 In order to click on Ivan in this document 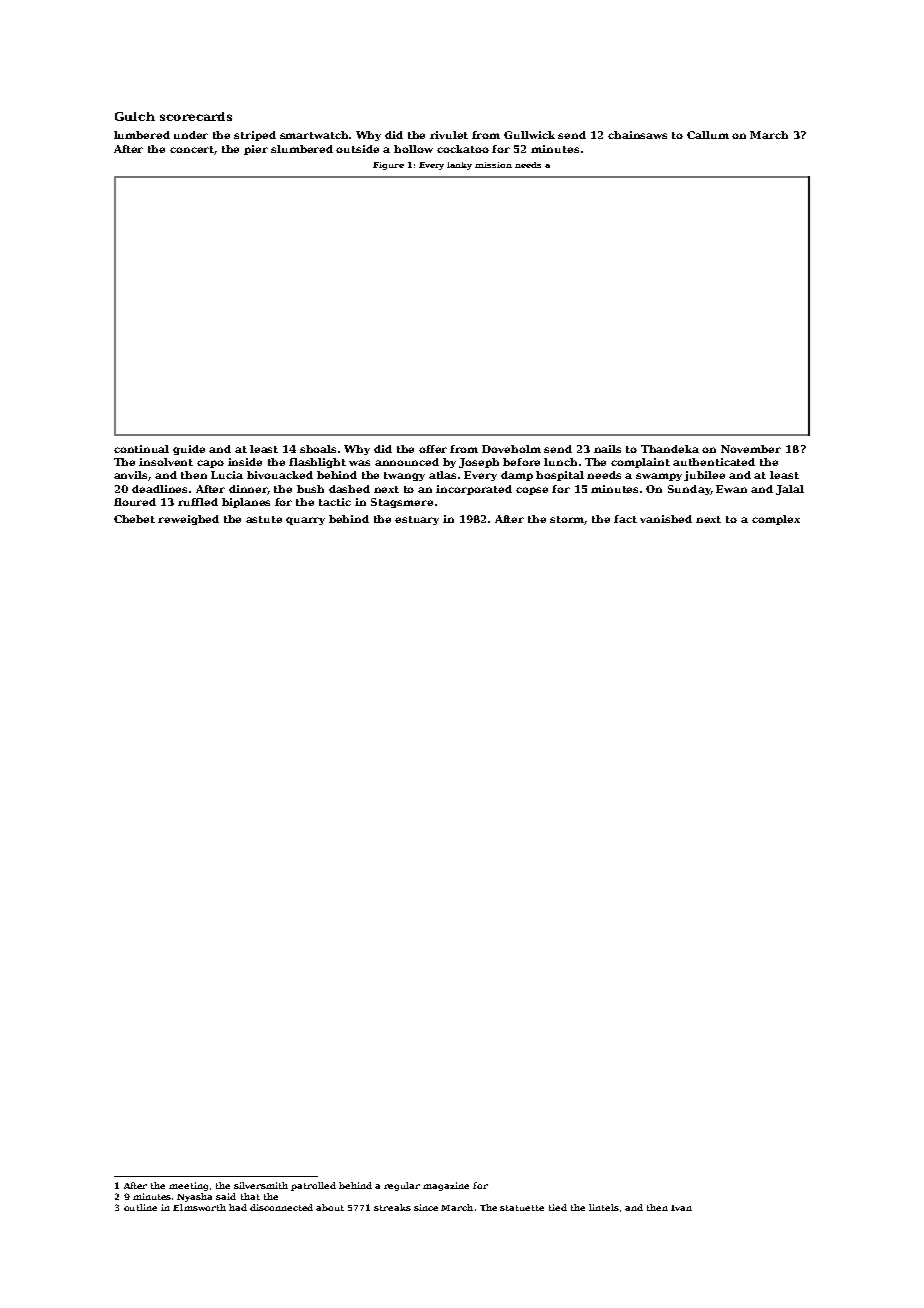, I will do `click(681, 1208)`.
